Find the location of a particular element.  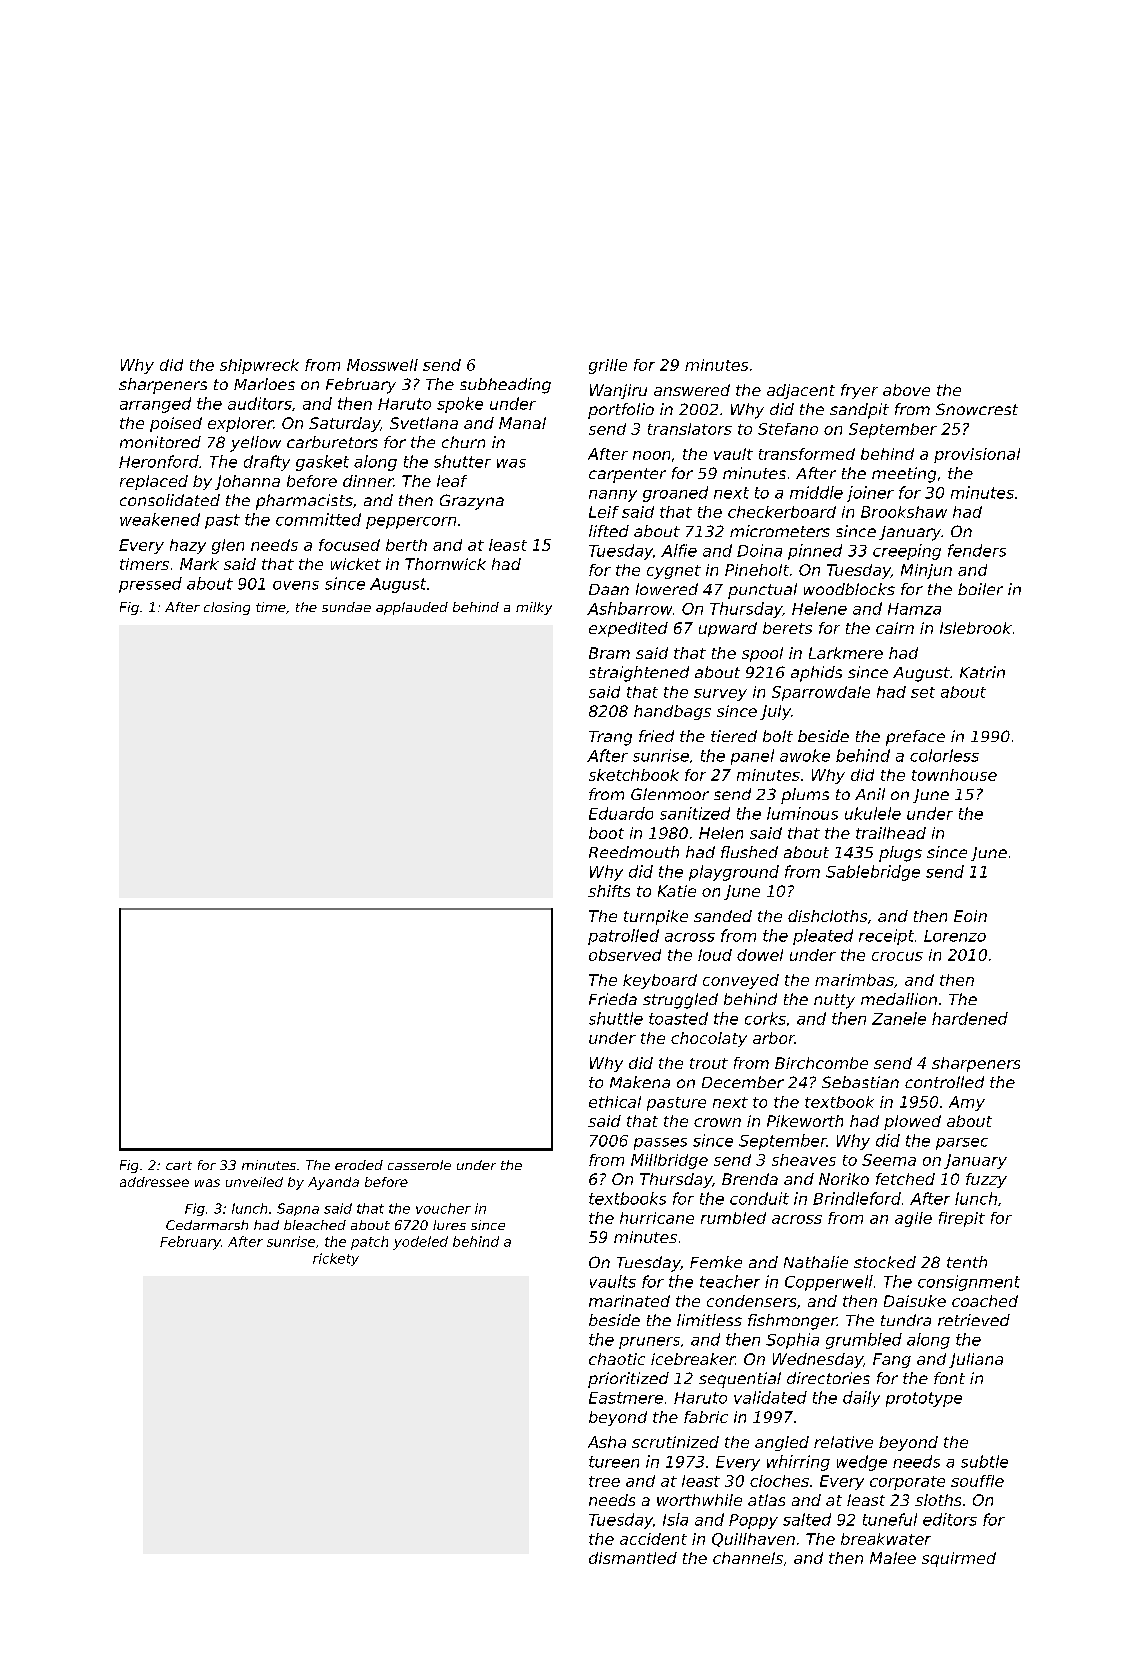

Katrin is located at coordinates (982, 672).
